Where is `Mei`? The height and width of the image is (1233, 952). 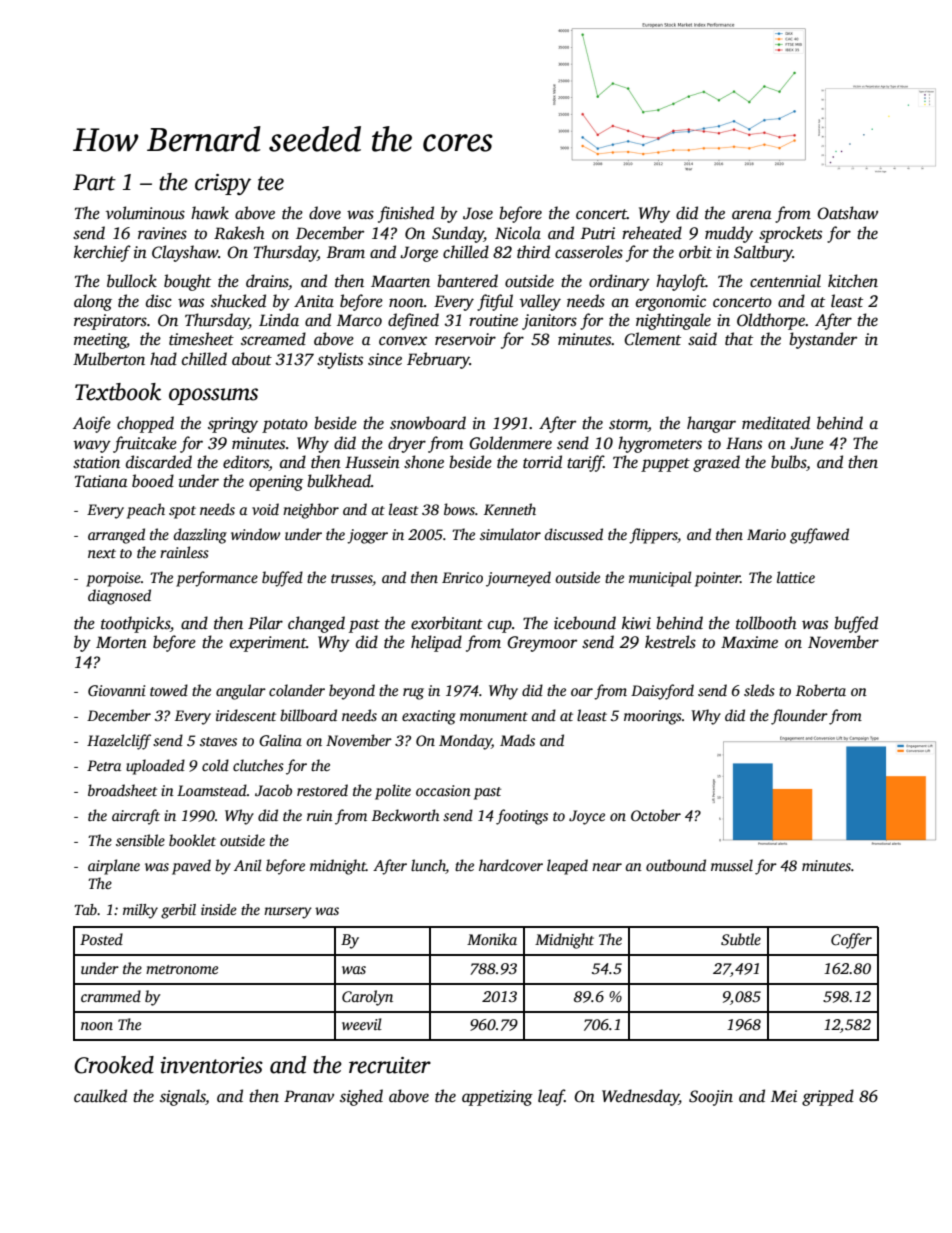
Mei is located at coordinates (784, 1096).
